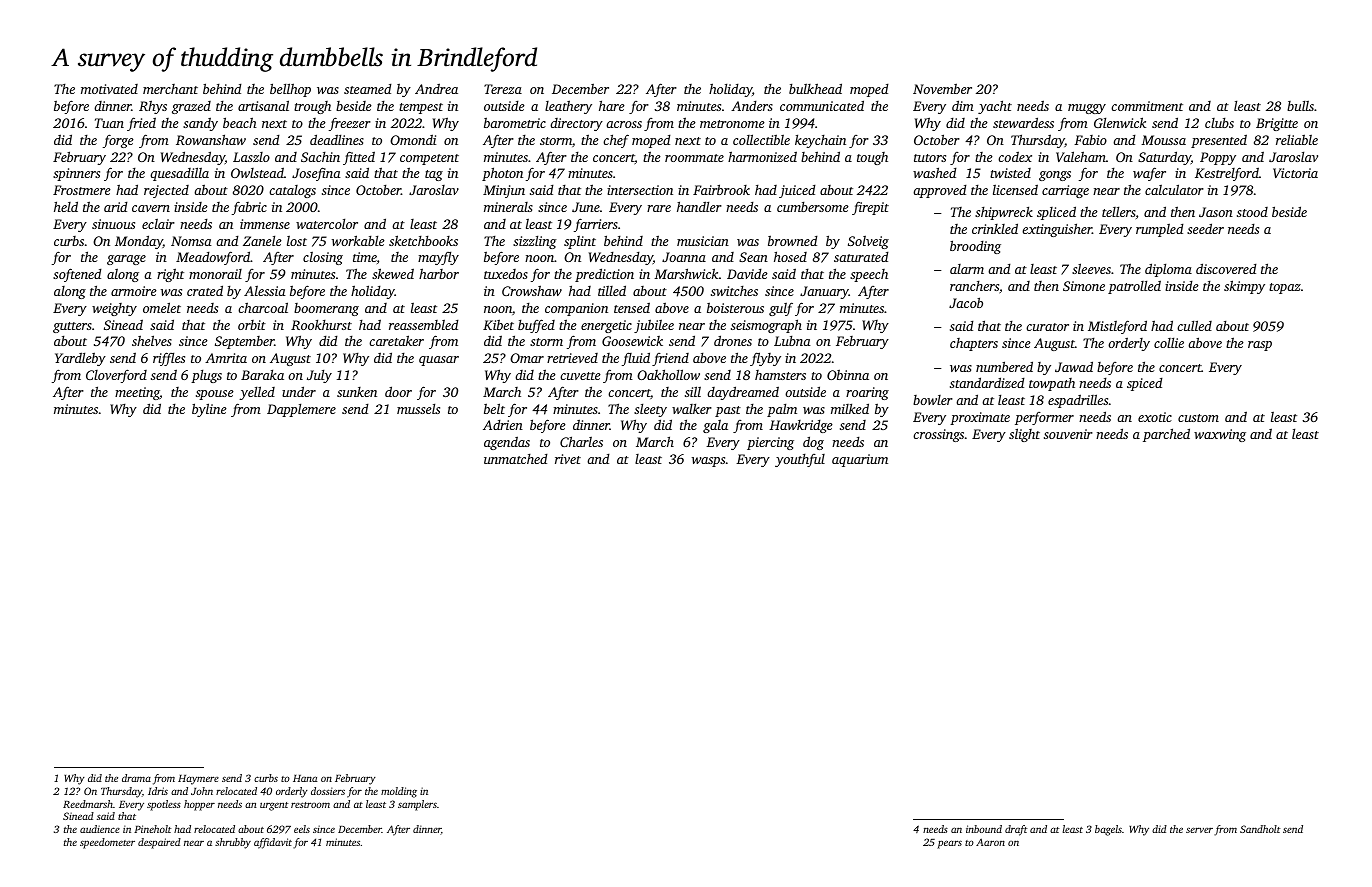  Describe the element at coordinates (399, 792) in the page. I see `molding` at that location.
